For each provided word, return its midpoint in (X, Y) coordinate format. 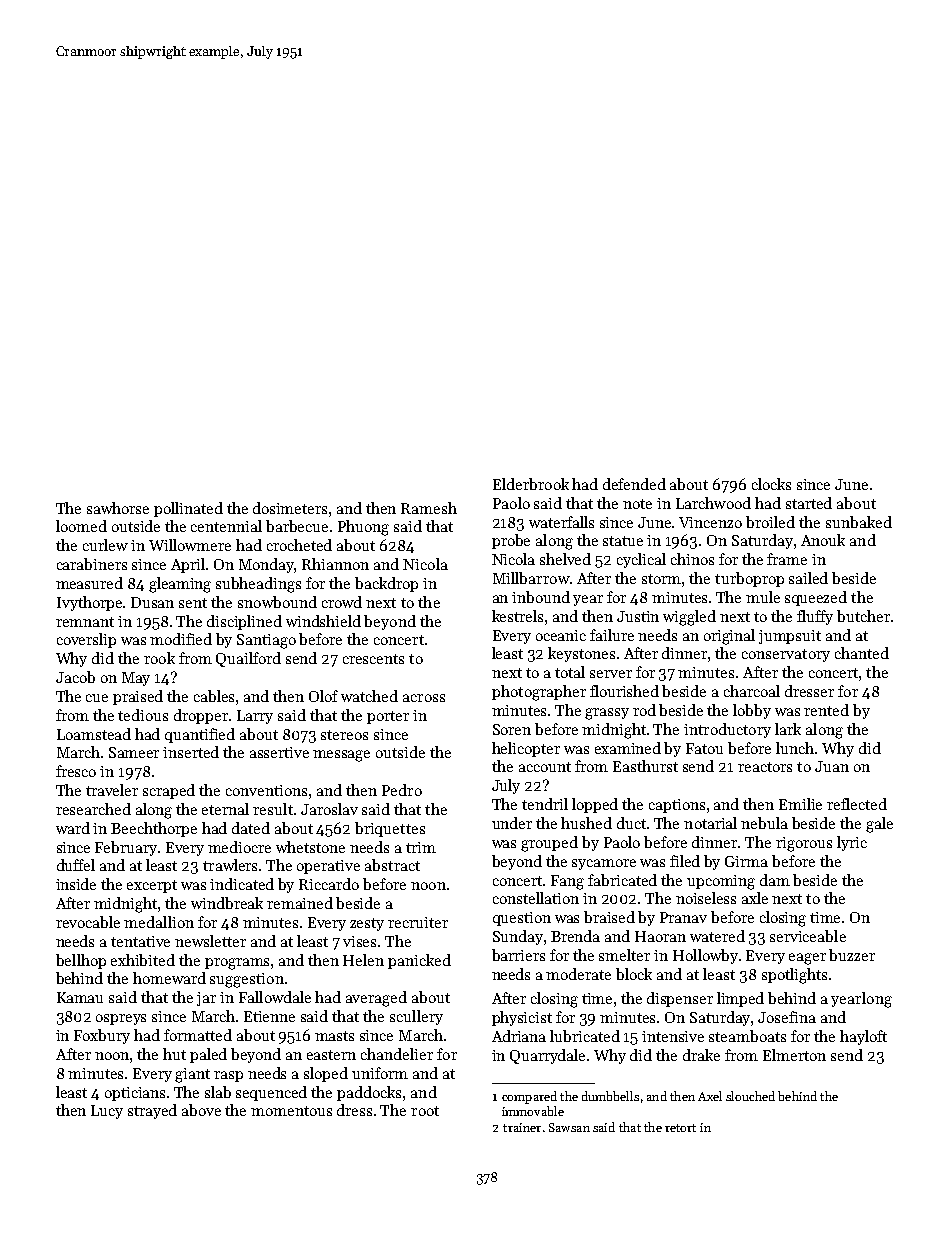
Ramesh (429, 508)
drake (701, 1055)
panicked (419, 961)
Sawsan (569, 1127)
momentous (291, 1111)
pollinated (188, 509)
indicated (242, 884)
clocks (771, 484)
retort (680, 1128)
